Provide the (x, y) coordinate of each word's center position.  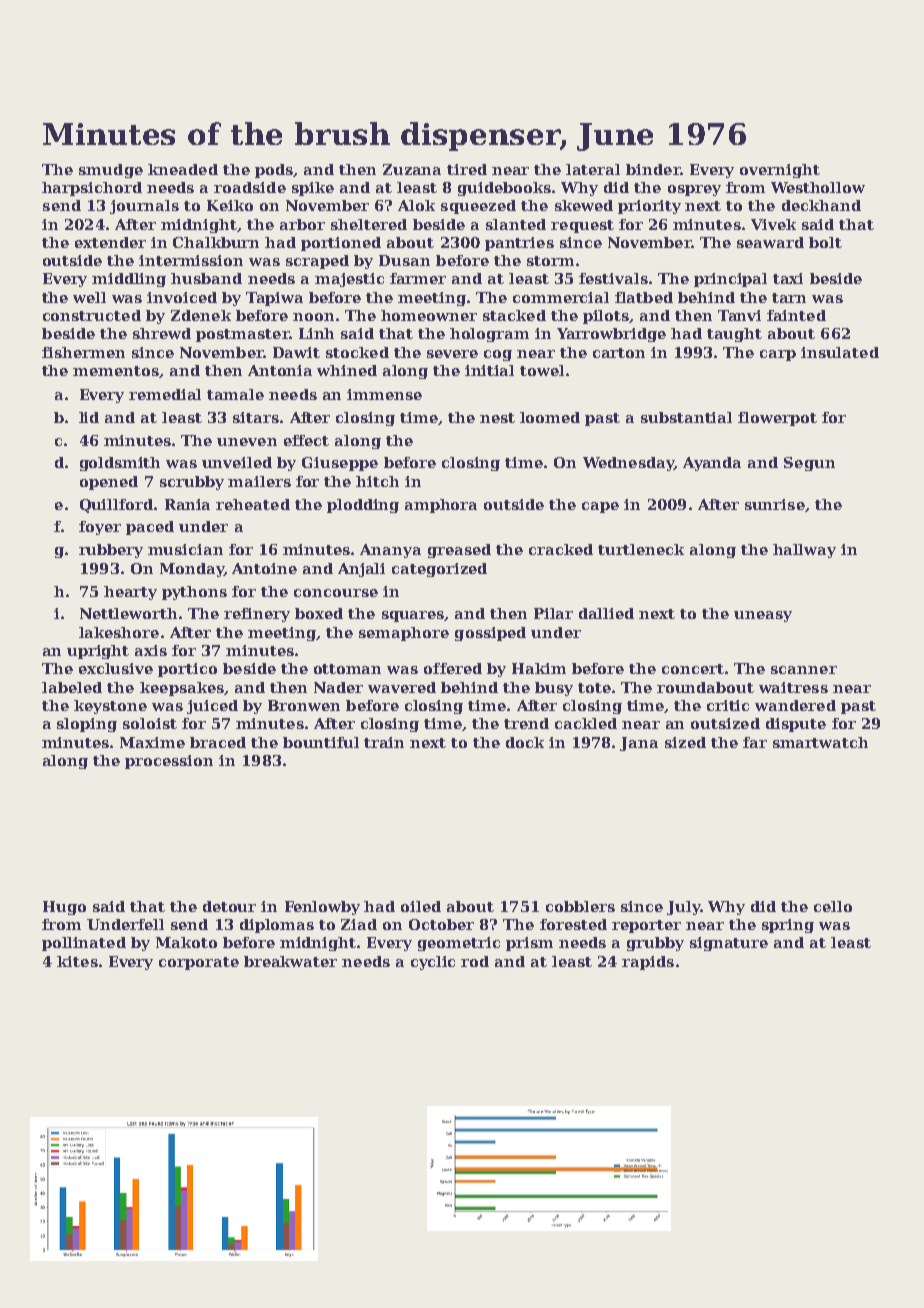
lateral (593, 169)
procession (169, 762)
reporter (646, 926)
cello (833, 906)
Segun (809, 464)
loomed (550, 417)
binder (653, 169)
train (384, 742)
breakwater (290, 961)
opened (109, 483)
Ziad (359, 924)
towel (542, 370)
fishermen (83, 352)
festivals (613, 278)
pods (274, 171)
